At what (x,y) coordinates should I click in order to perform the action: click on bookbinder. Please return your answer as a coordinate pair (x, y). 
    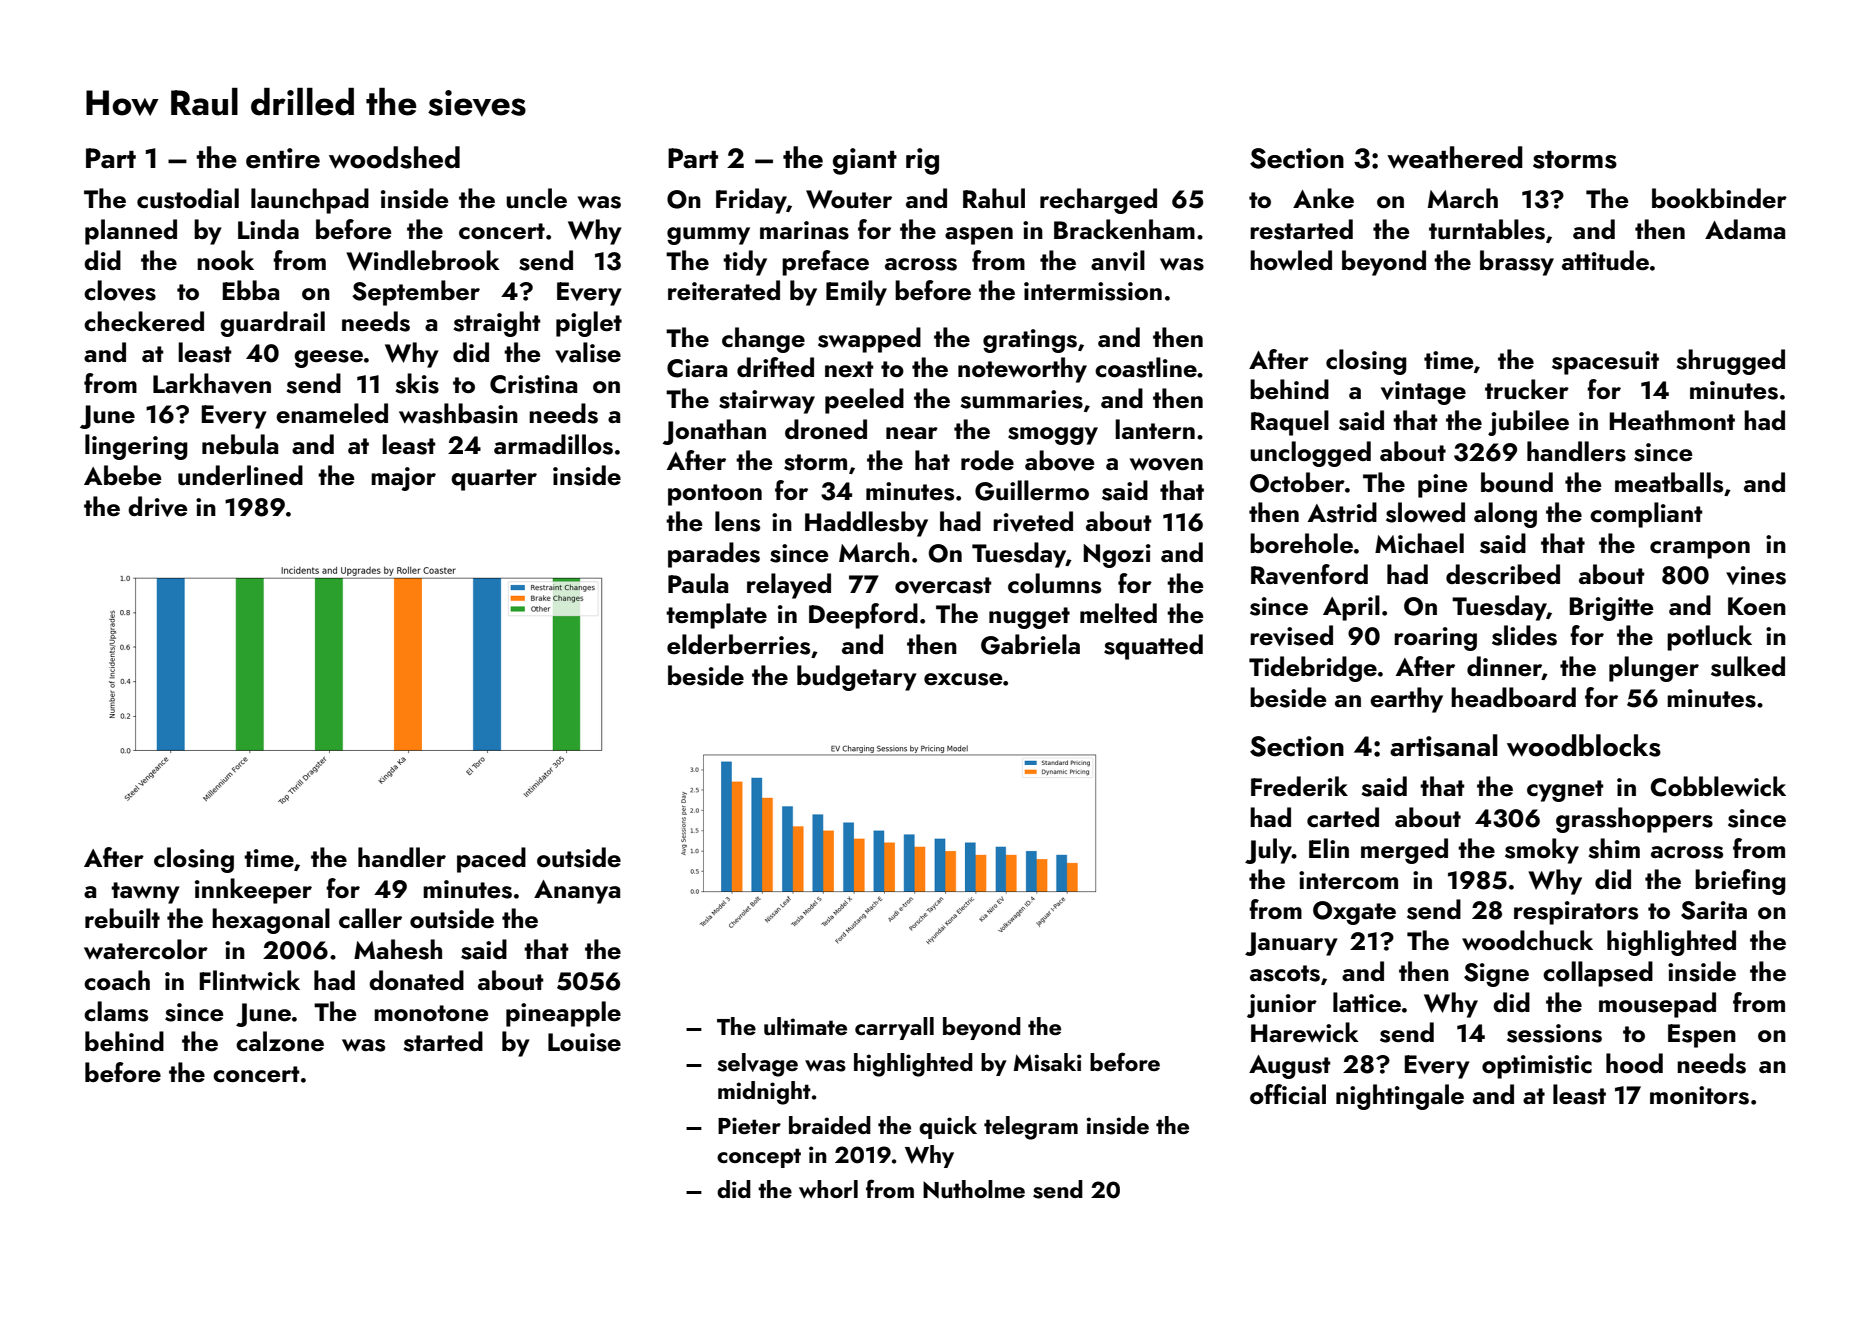
    Looking at the image, I should click on (1719, 198).
